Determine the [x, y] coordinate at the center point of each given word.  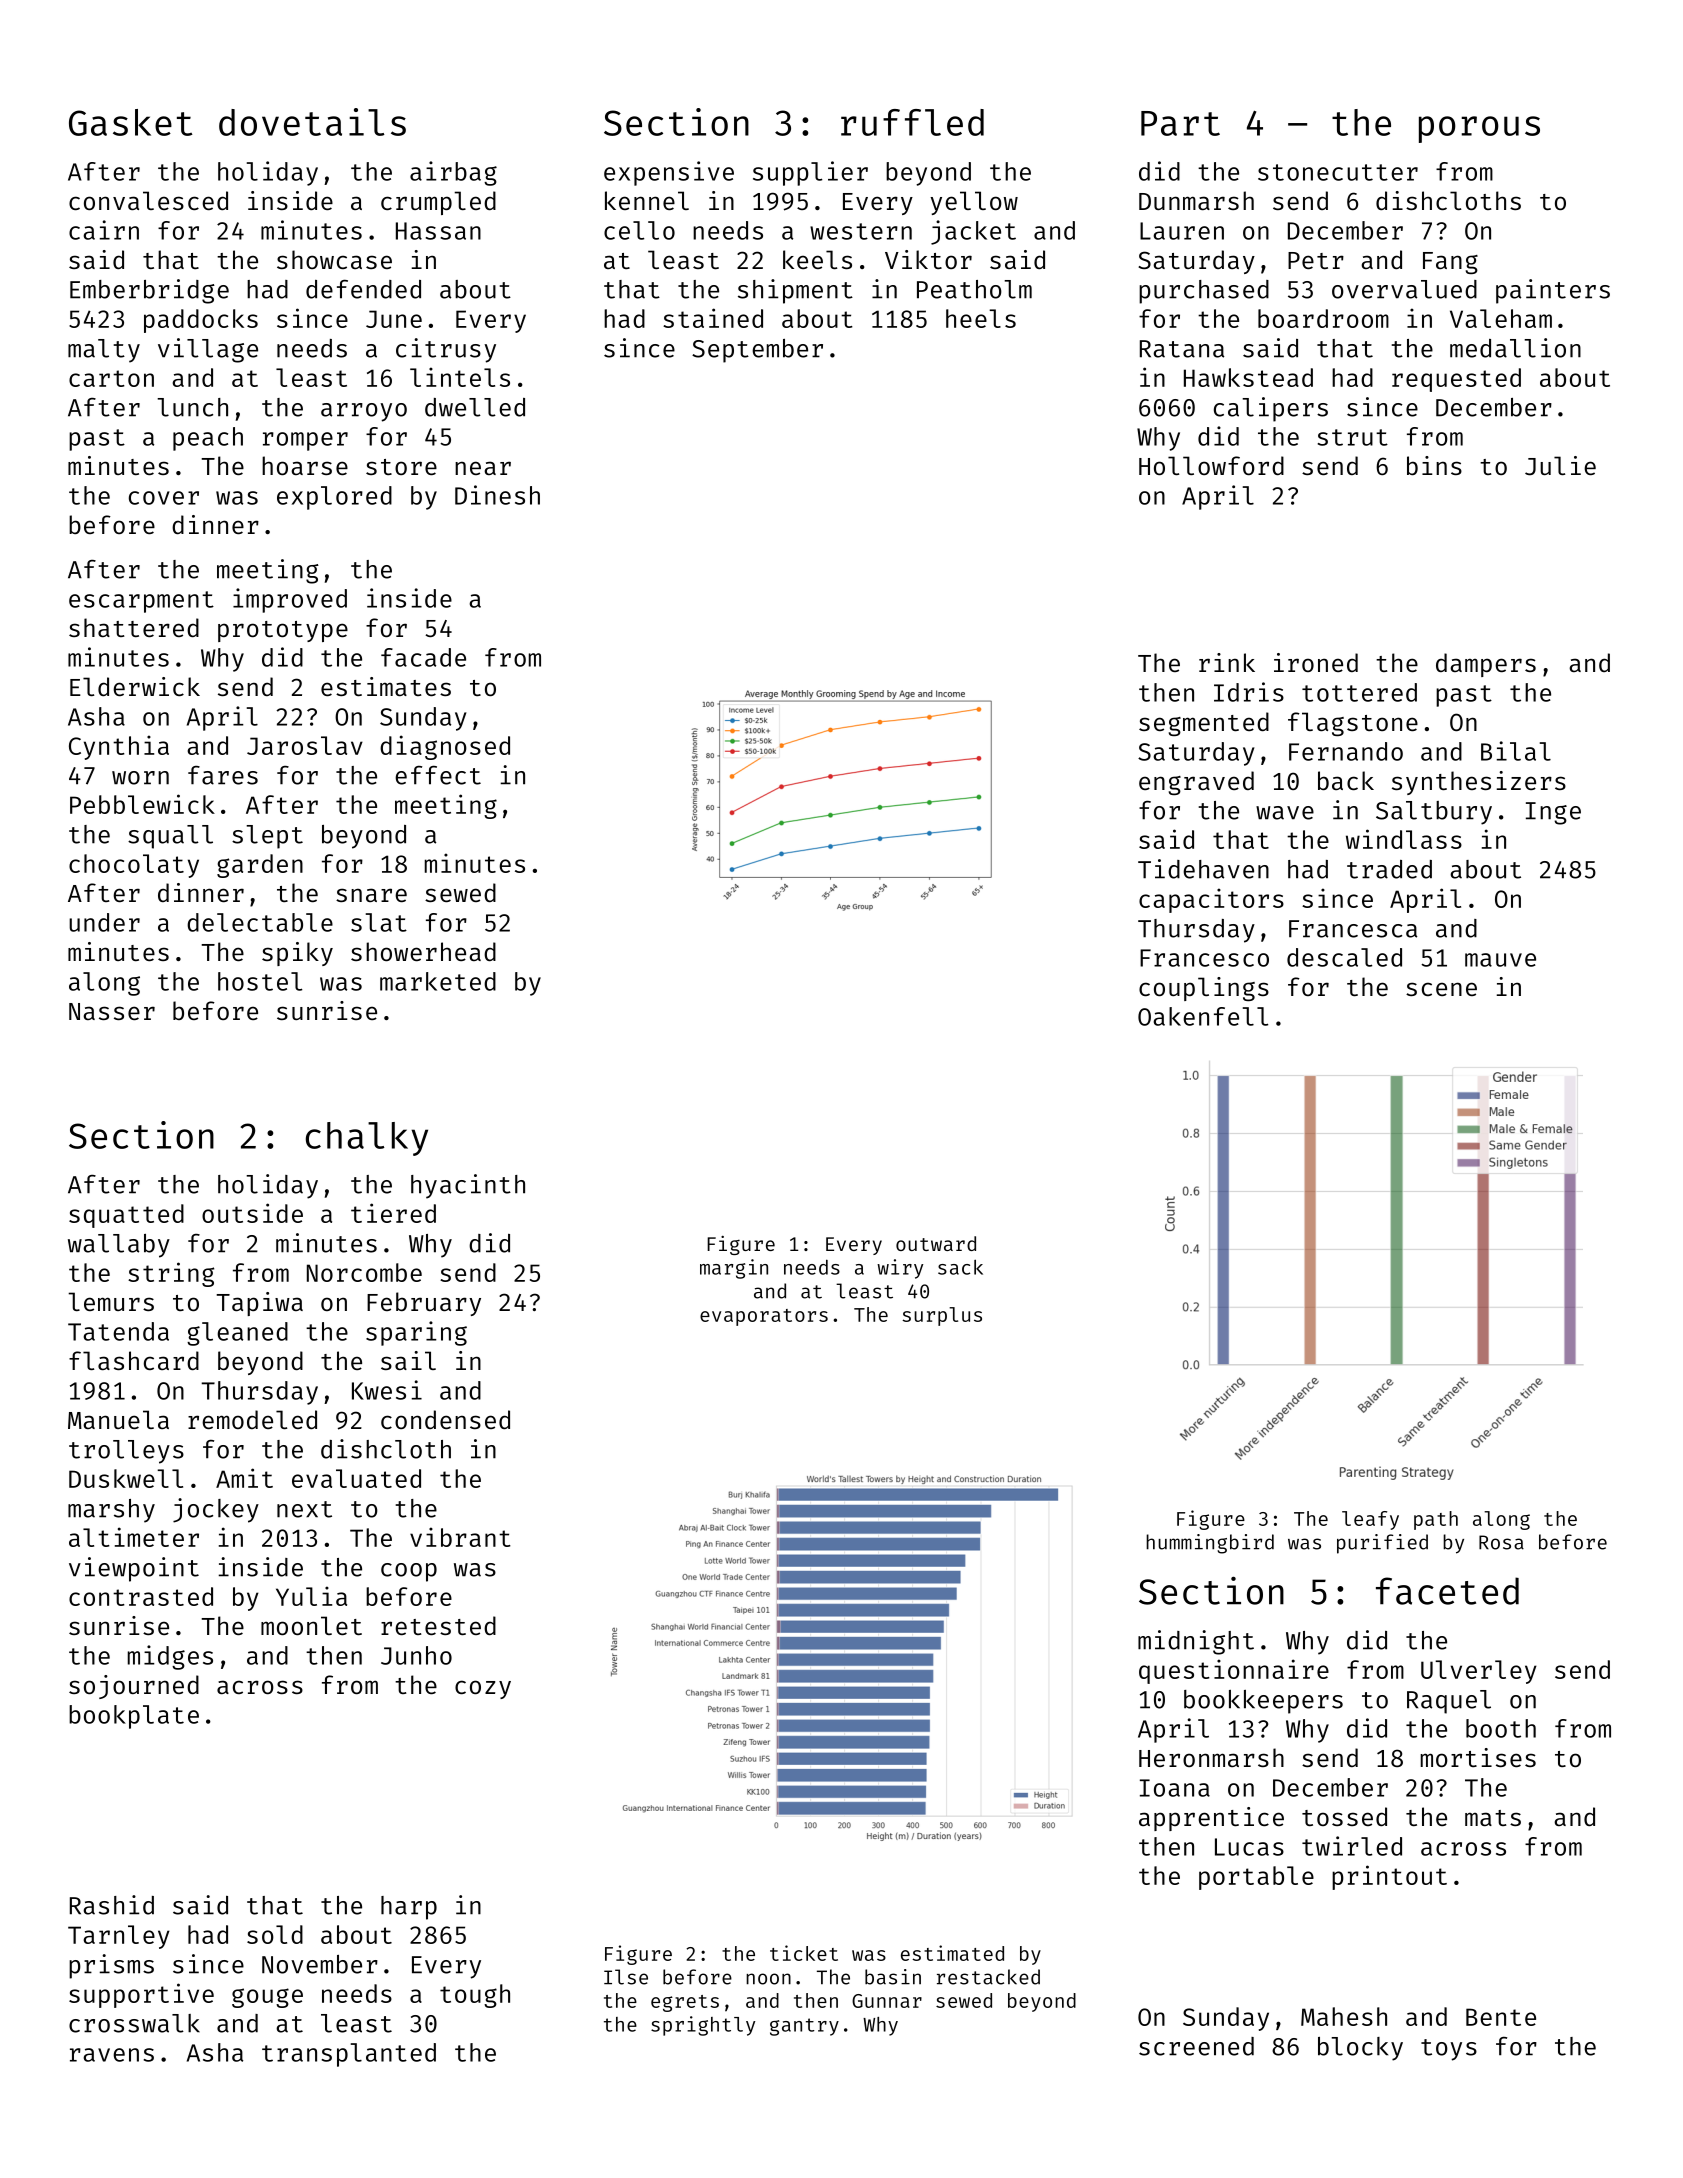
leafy [1370, 1520]
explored [334, 498]
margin [734, 1269]
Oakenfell [1203, 1016]
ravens [112, 2055]
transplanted [349, 2055]
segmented [1204, 724]
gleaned [237, 1334]
